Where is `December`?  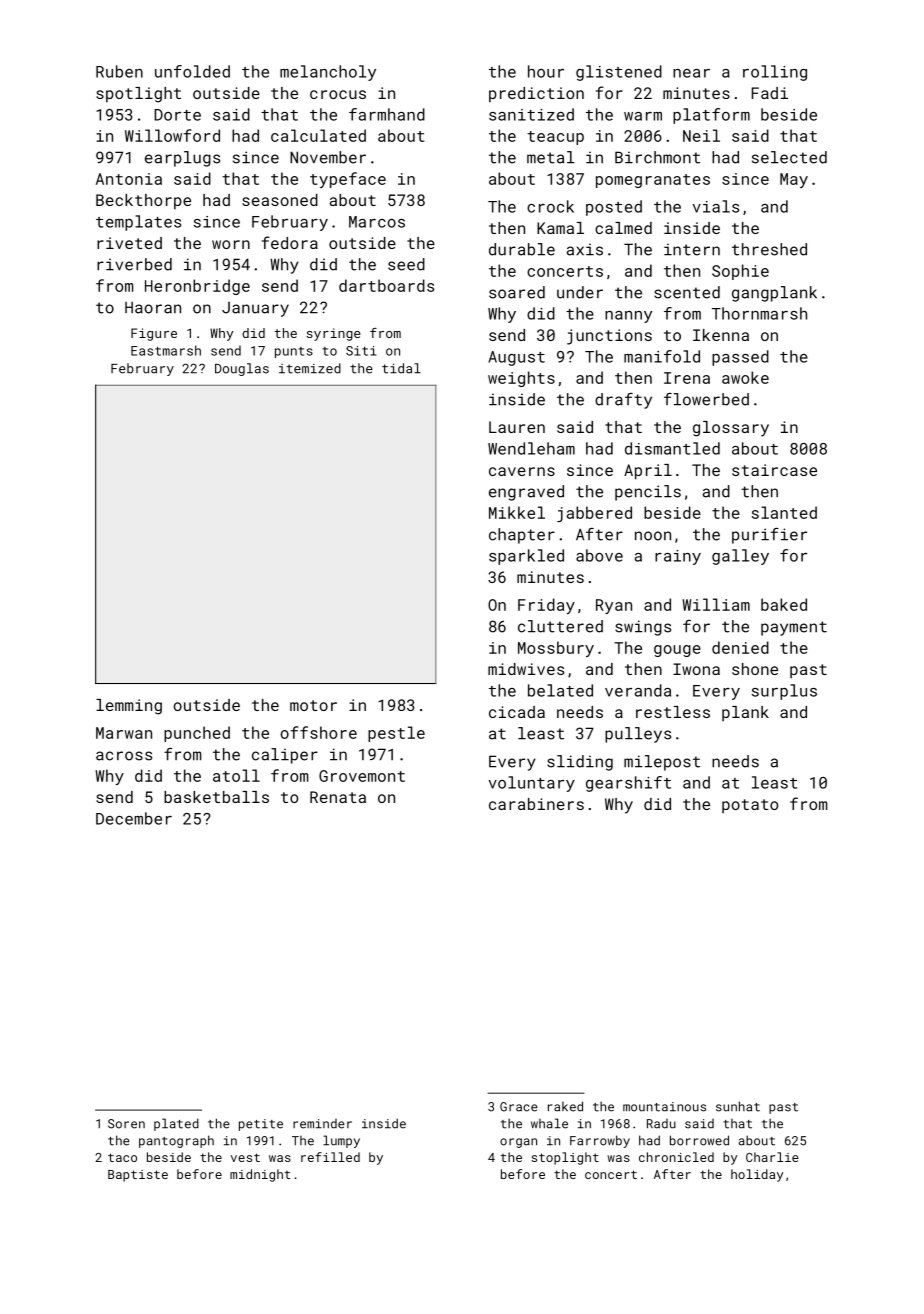
December is located at coordinates (134, 818).
